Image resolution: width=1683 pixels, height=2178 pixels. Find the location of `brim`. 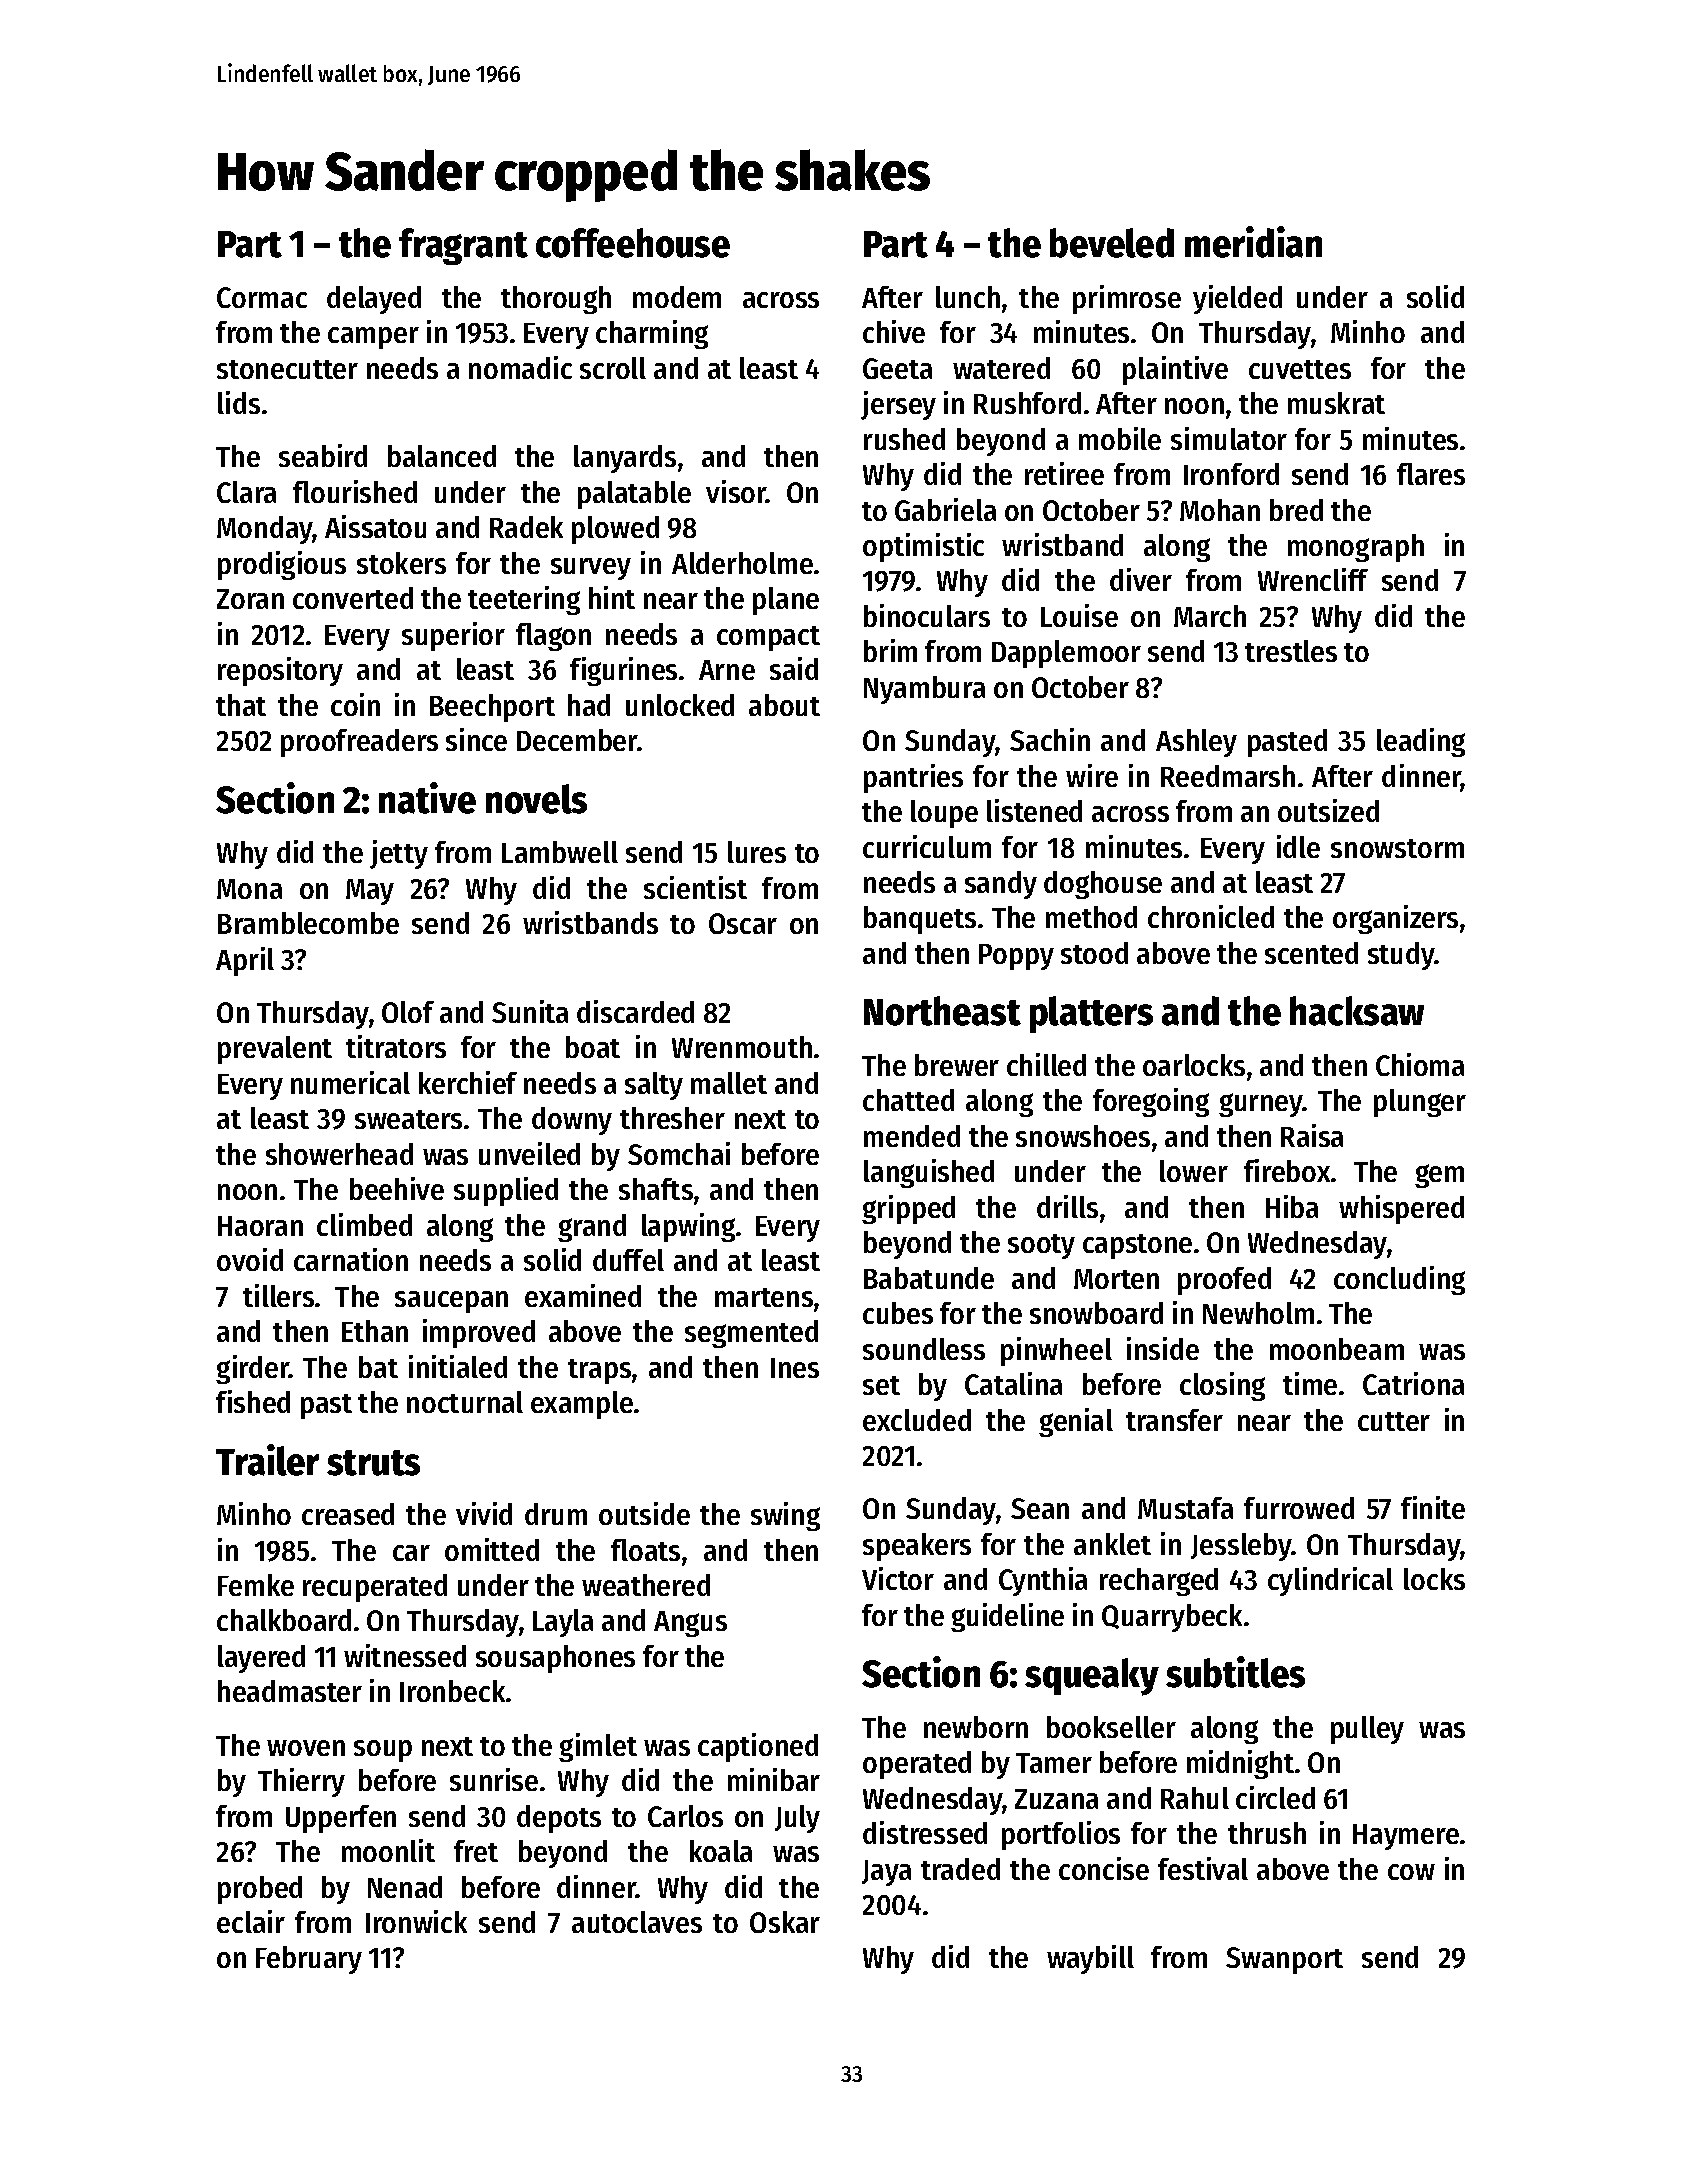

brim is located at coordinates (890, 650).
